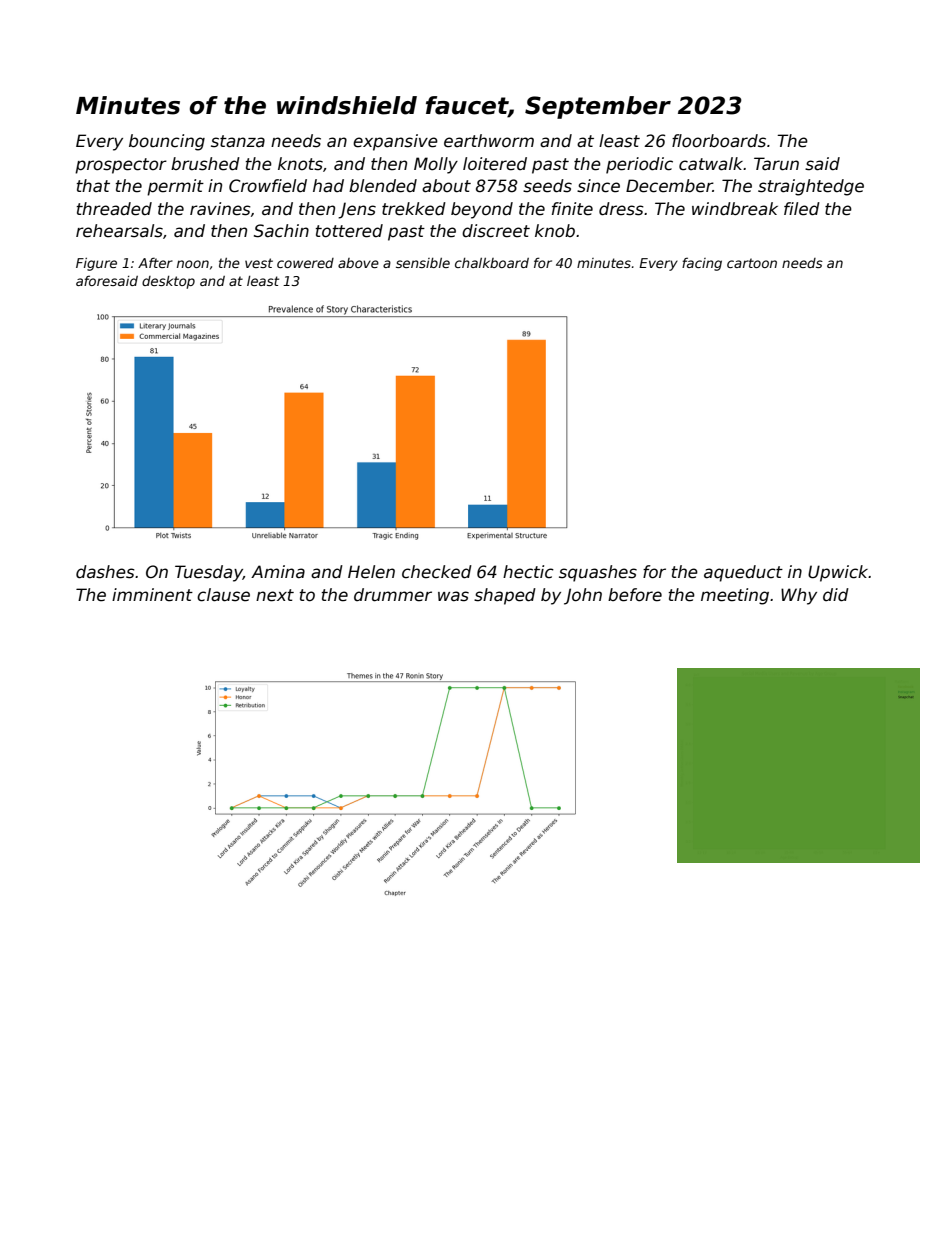 The image size is (952, 1233). Describe the element at coordinates (105, 572) in the page. I see `dashes` at that location.
